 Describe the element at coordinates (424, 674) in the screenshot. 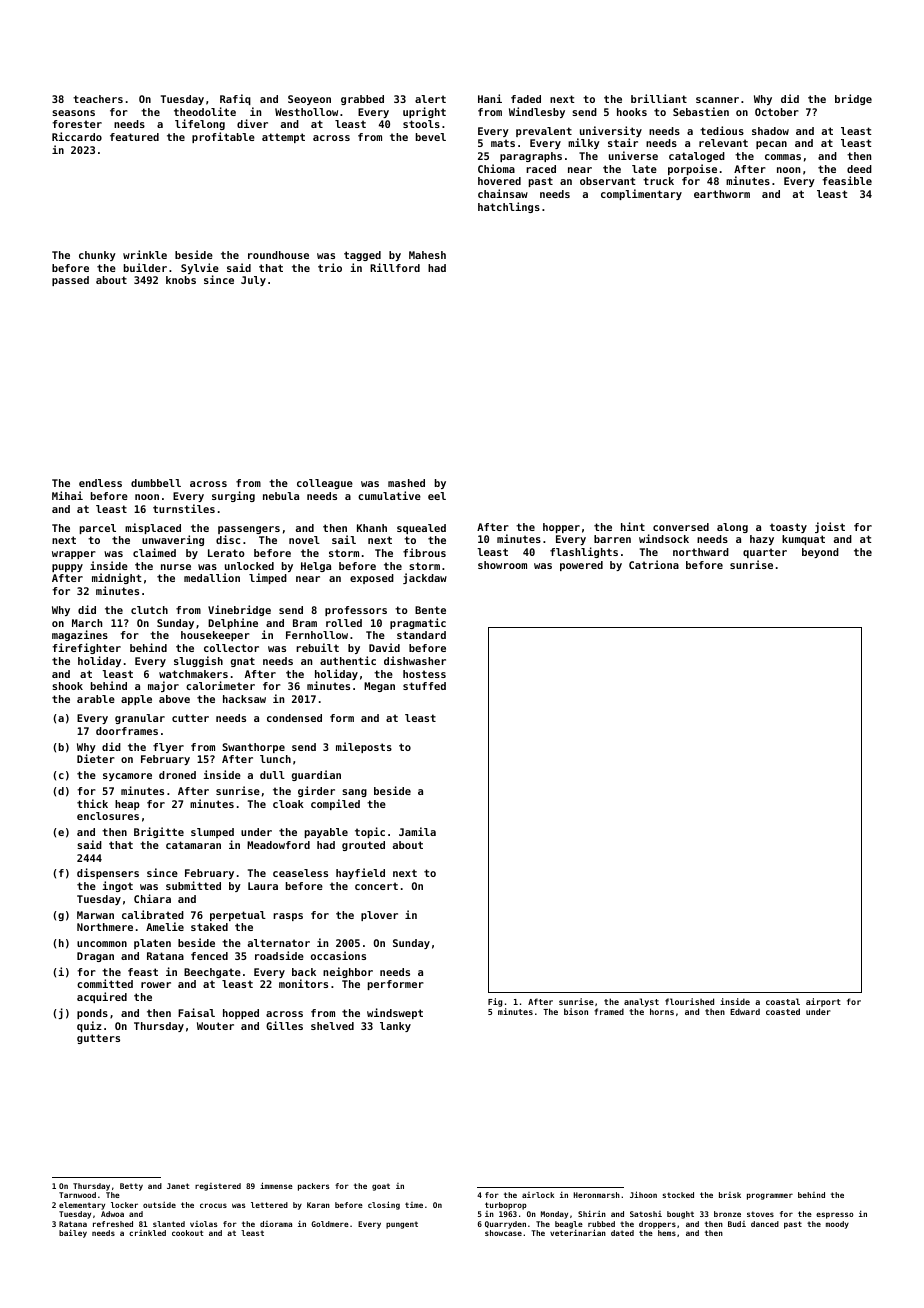

I see `hostess` at that location.
